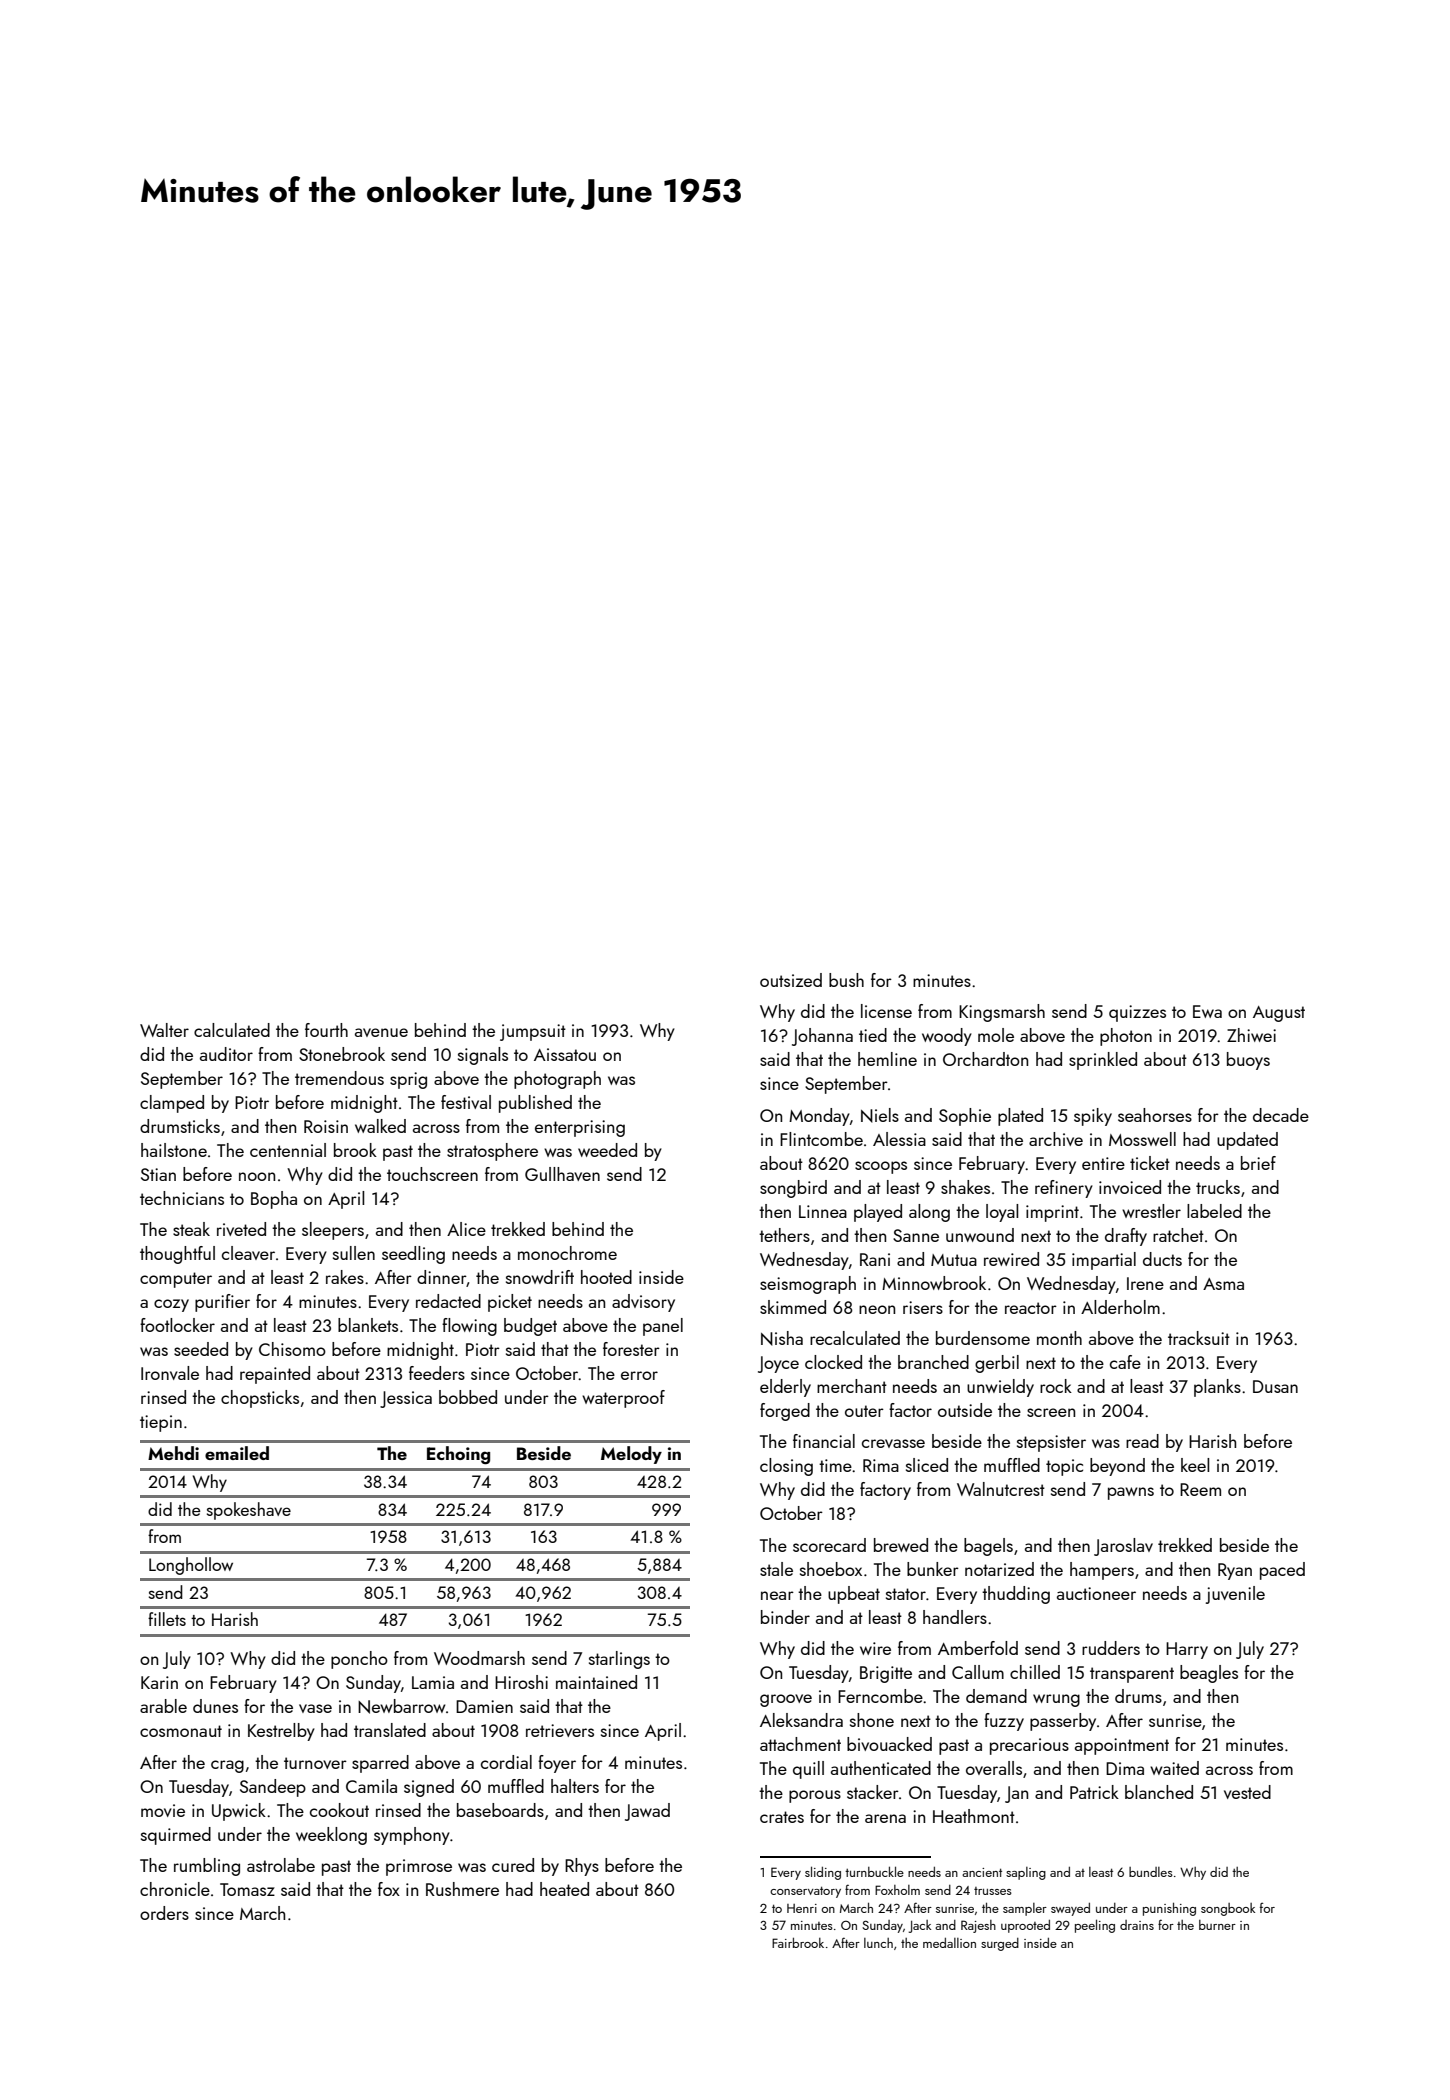 This image has height=2100, width=1450. I want to click on scorecard, so click(829, 1545).
